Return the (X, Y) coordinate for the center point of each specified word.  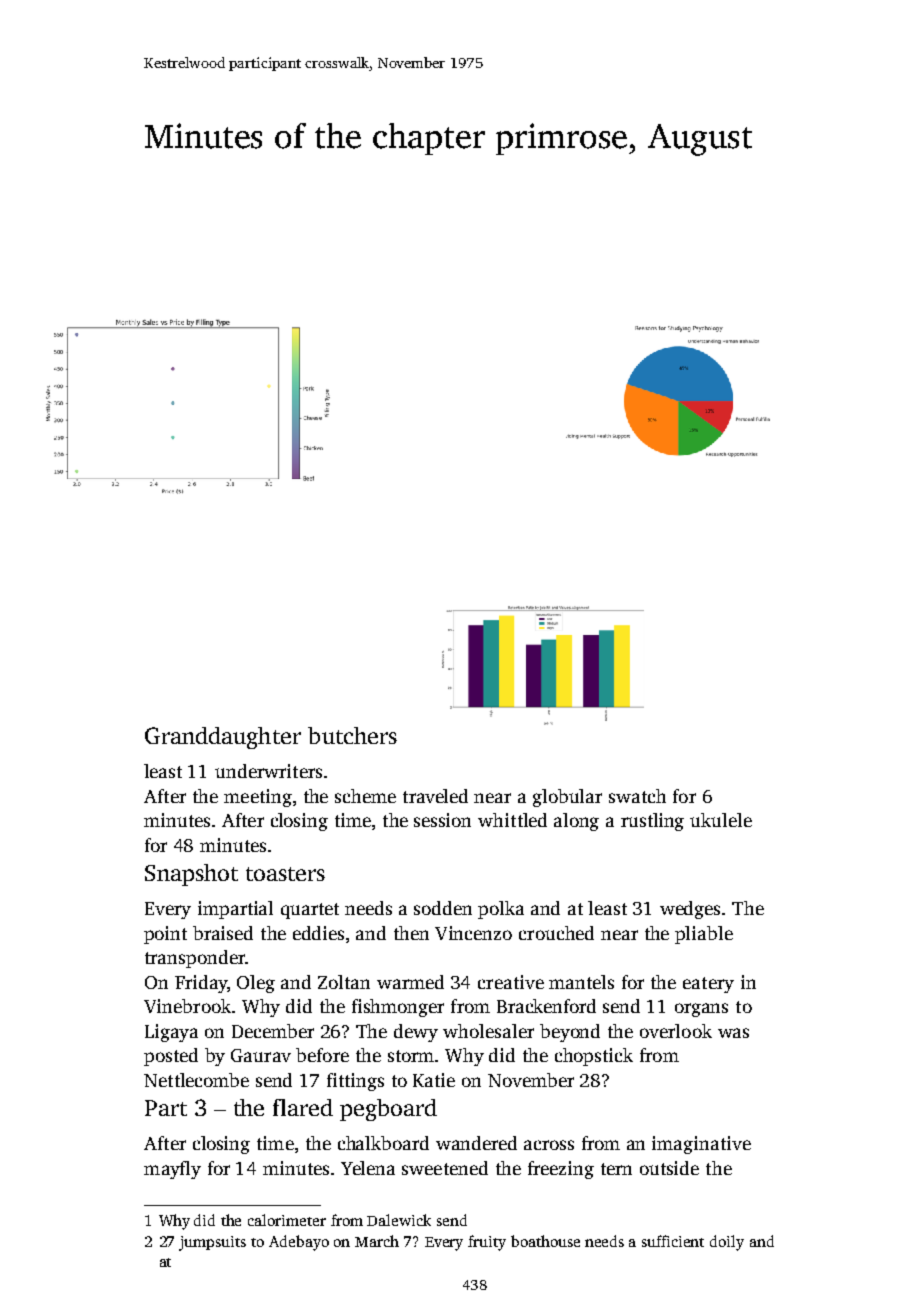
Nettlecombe (196, 1080)
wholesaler (488, 1031)
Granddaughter (223, 738)
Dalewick (399, 1220)
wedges (690, 910)
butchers (352, 735)
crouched (556, 933)
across (549, 1145)
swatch (637, 796)
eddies (318, 933)
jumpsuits (212, 1243)
